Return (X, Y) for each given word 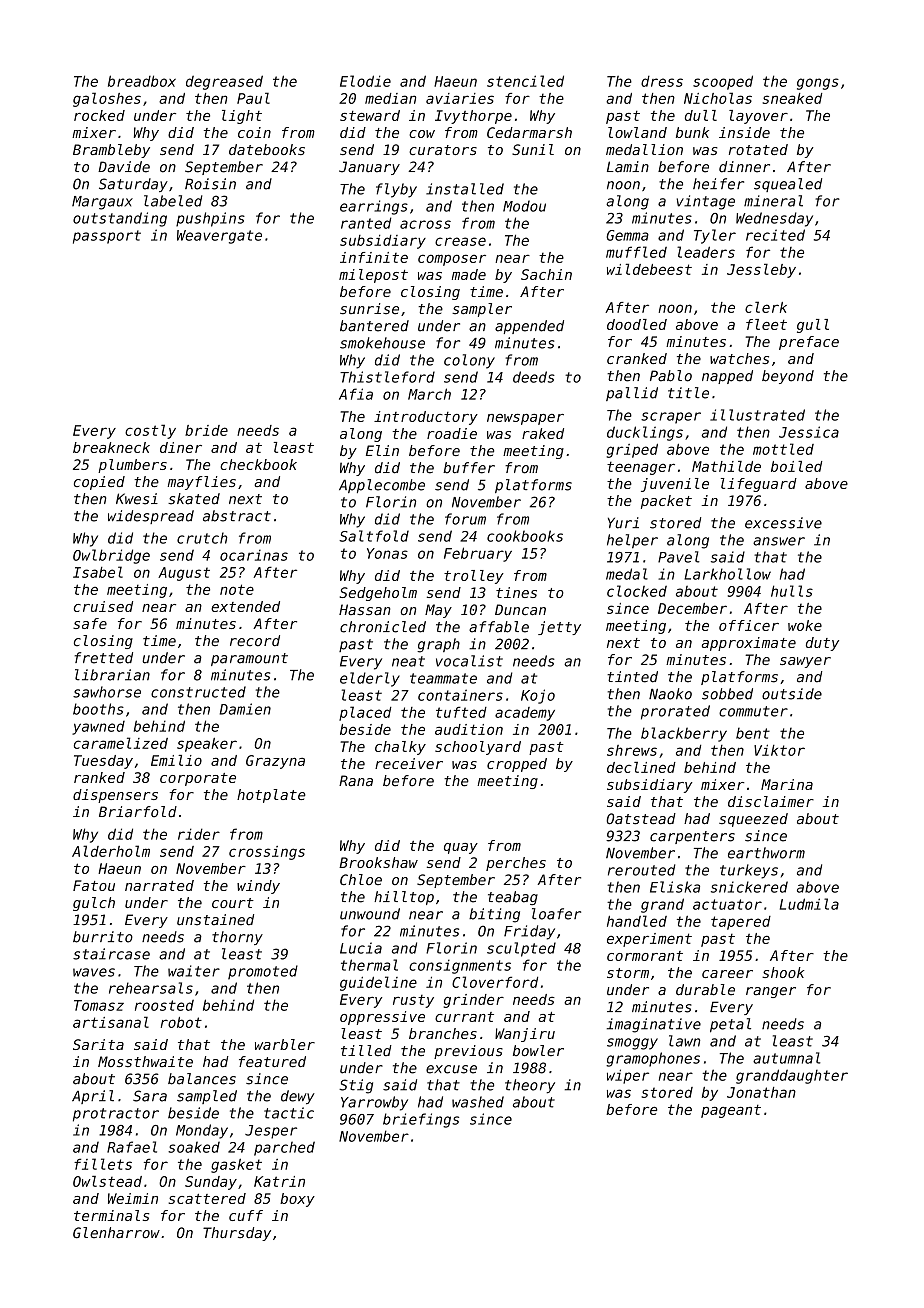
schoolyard (478, 748)
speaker (207, 745)
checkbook (258, 464)
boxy (297, 1200)
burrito (103, 937)
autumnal (786, 1058)
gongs (818, 84)
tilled (366, 1051)
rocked (99, 115)
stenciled (525, 81)
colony (469, 361)
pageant (731, 1111)
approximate (749, 644)
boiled (797, 466)
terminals (111, 1215)
